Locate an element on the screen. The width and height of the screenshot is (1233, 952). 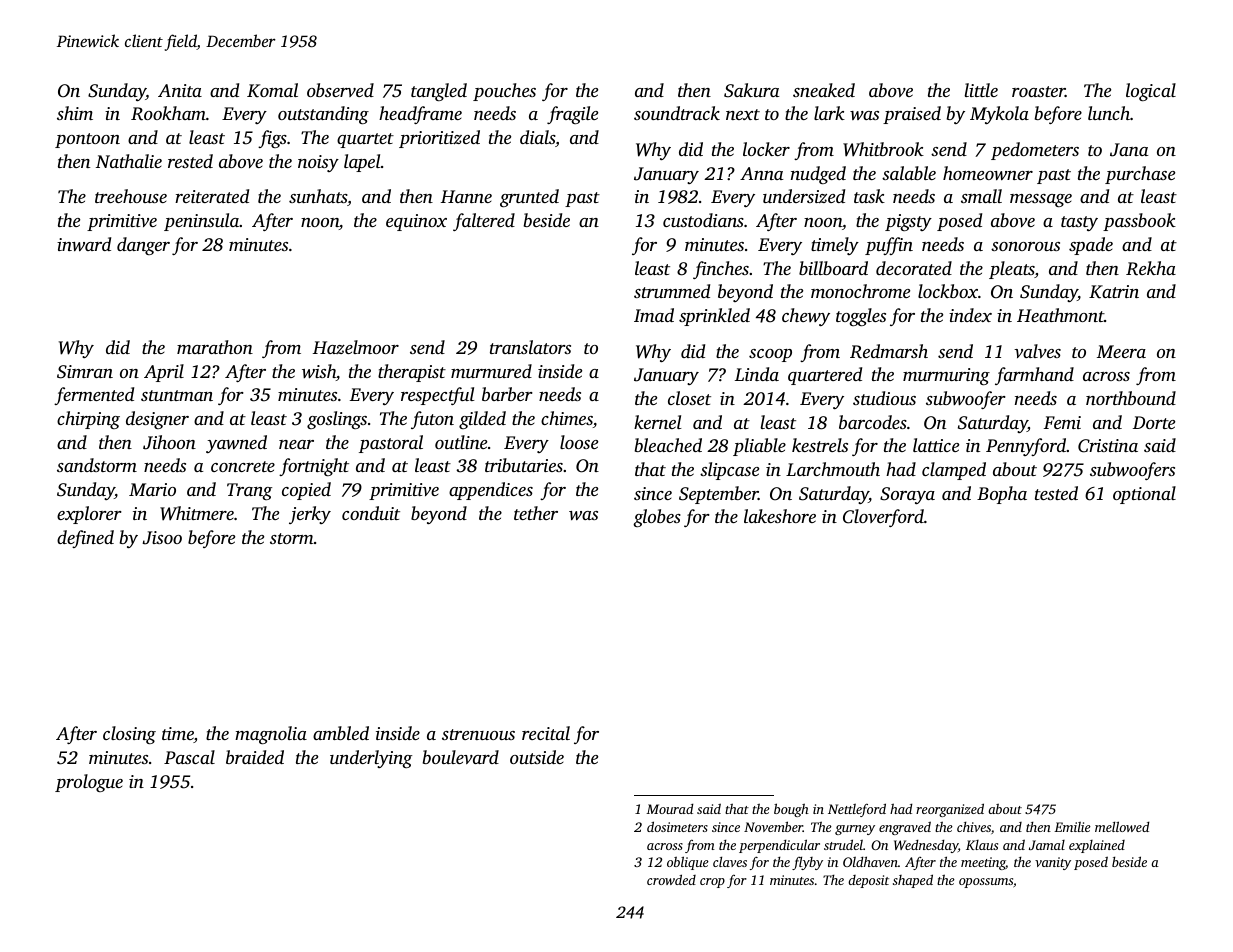
next is located at coordinates (743, 114).
